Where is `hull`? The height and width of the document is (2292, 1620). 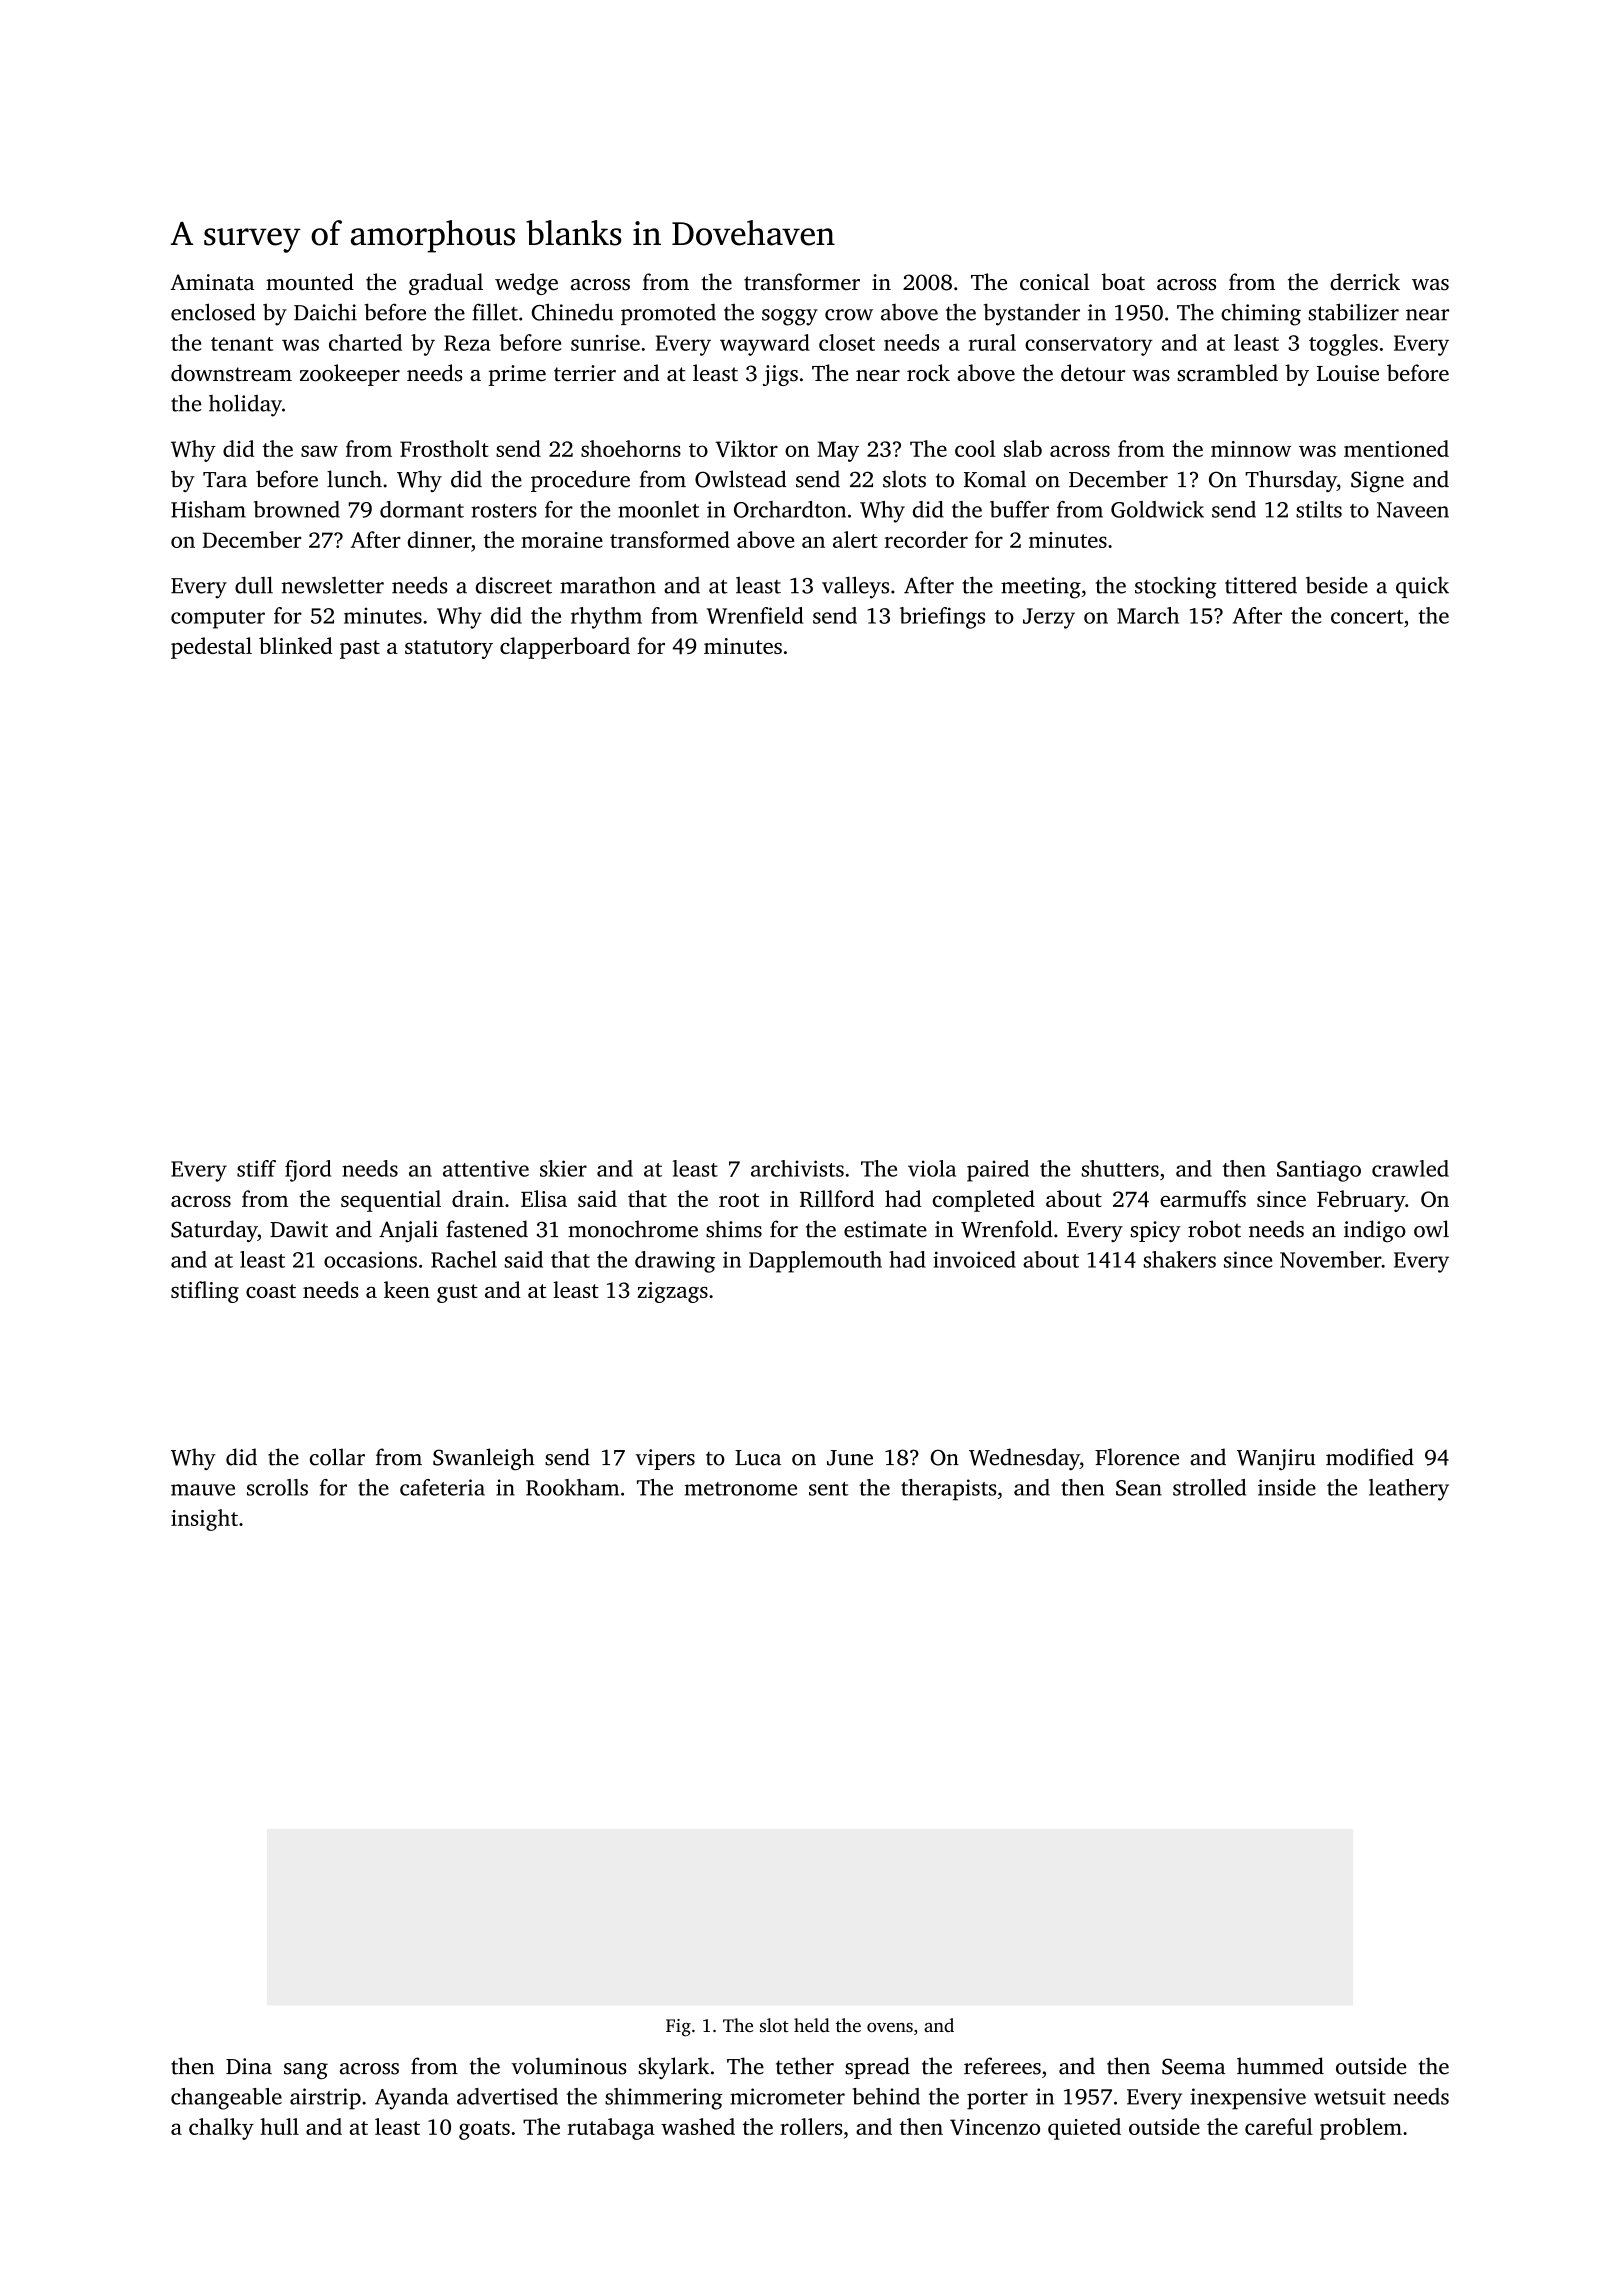 hull is located at coordinates (279, 2126).
